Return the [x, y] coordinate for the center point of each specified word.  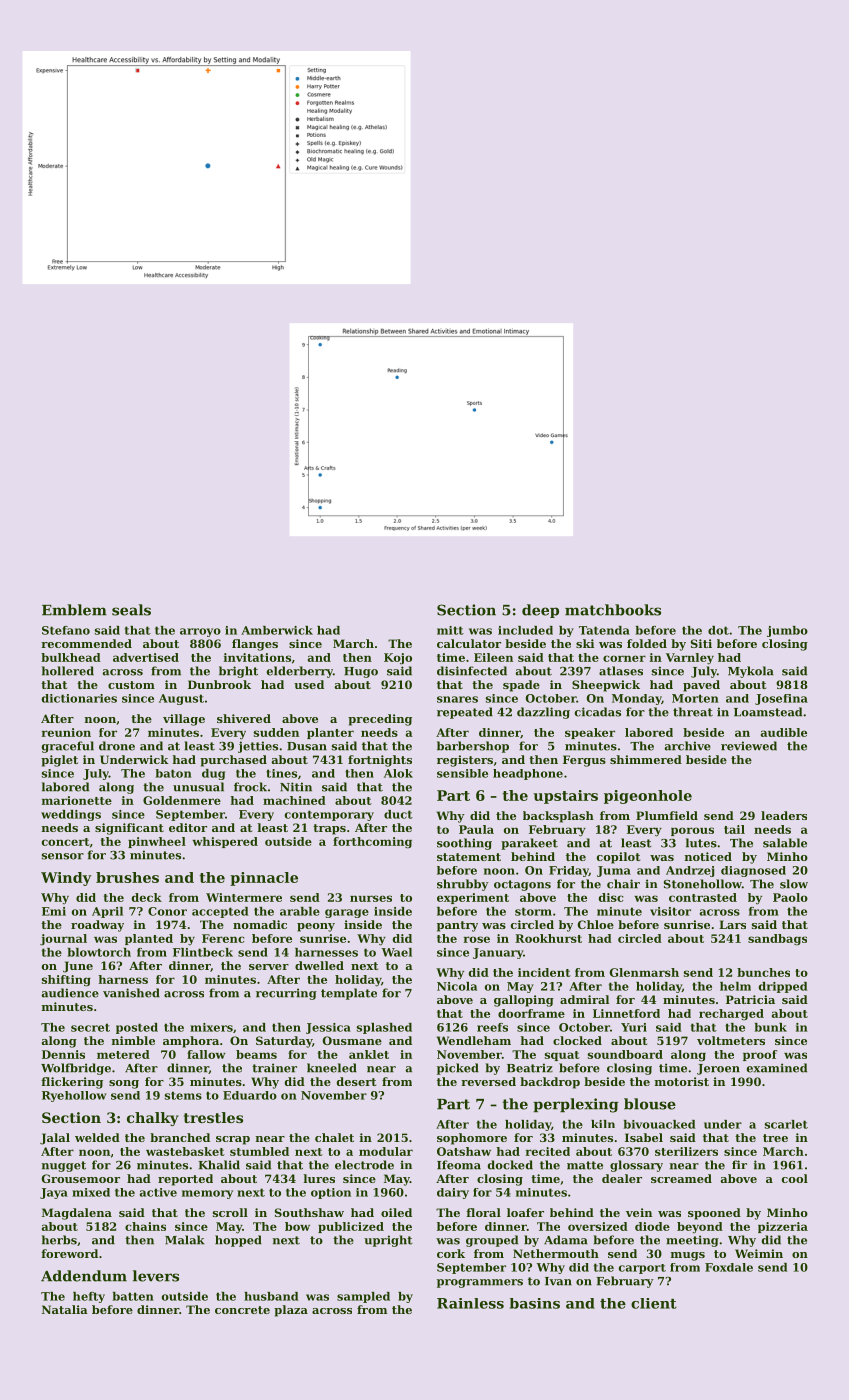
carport [642, 1269]
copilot [618, 858]
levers [156, 1276]
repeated [465, 713]
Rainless [470, 1303]
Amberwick [277, 630]
